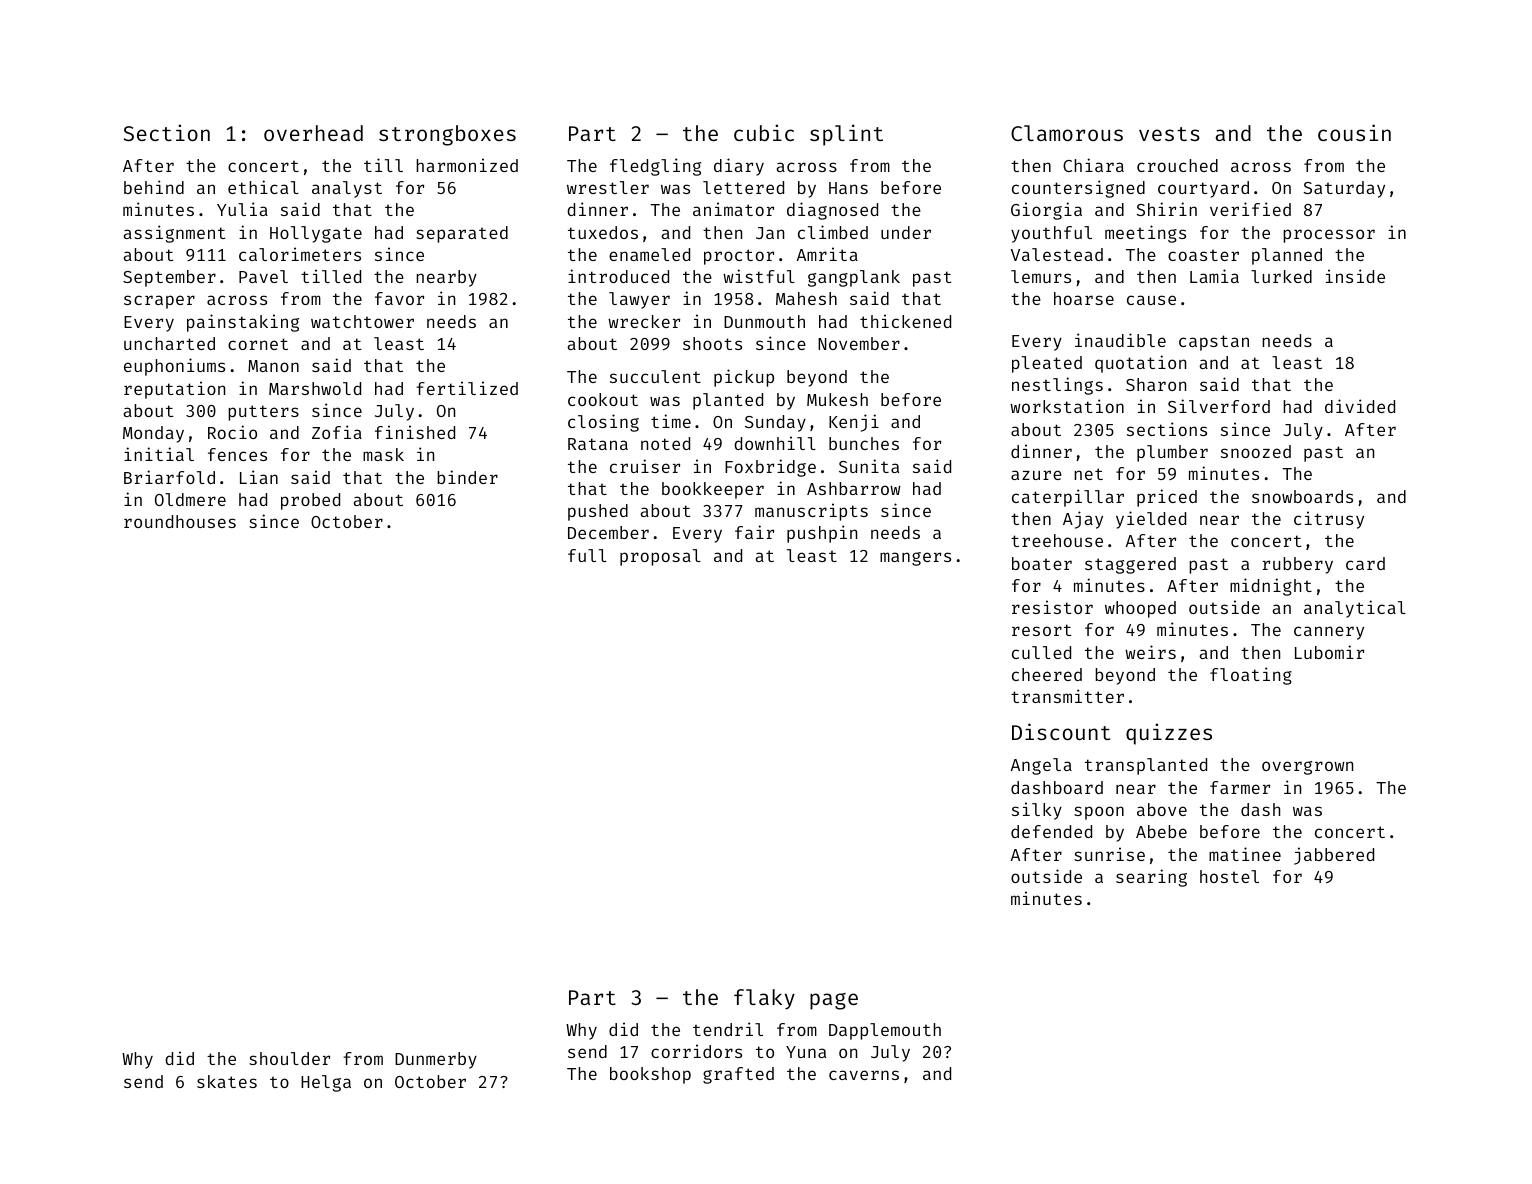 This screenshot has height=1184, width=1532. I want to click on Lubomir, so click(1329, 652).
